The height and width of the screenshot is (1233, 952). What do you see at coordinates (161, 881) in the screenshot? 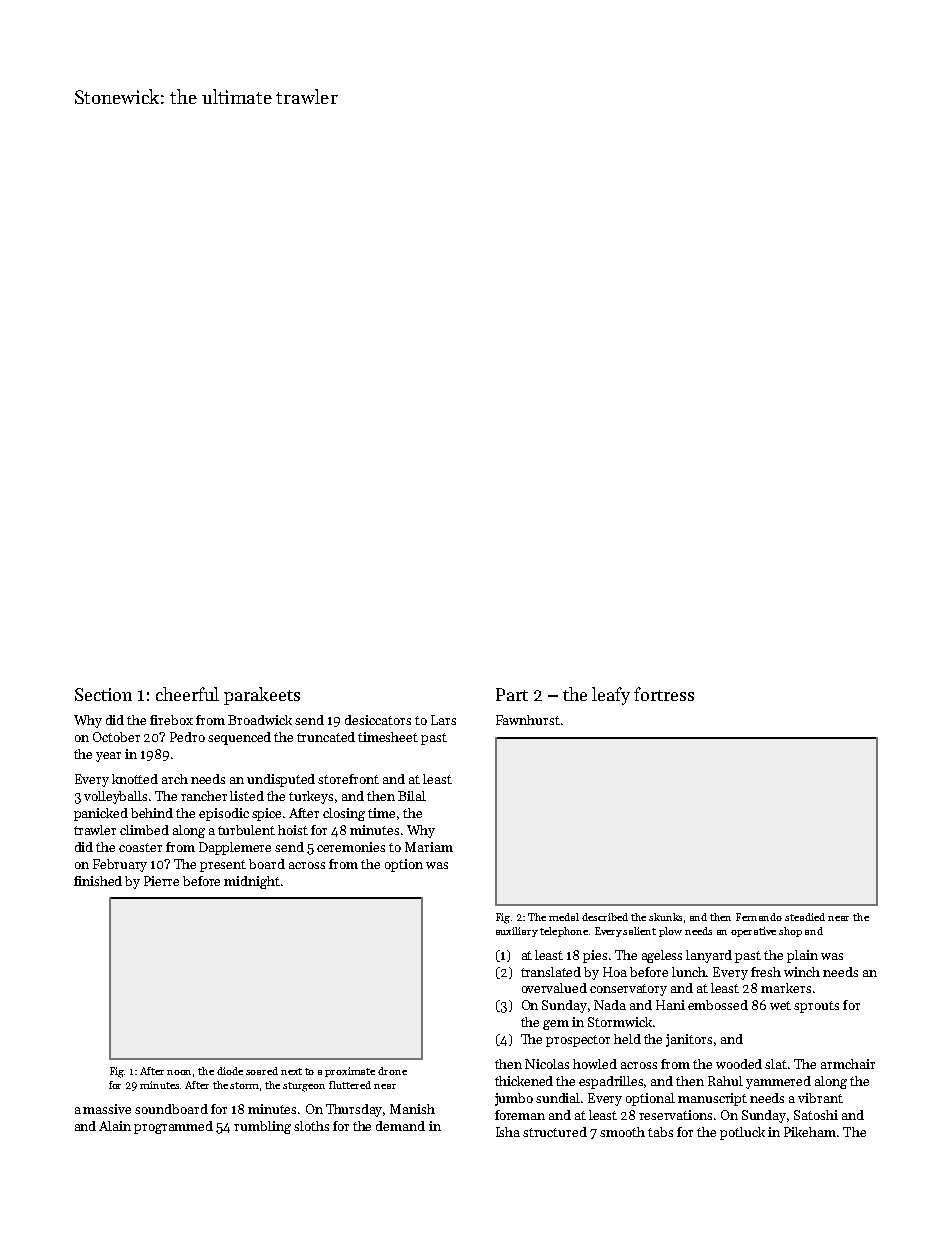
I see `Pierre` at bounding box center [161, 881].
